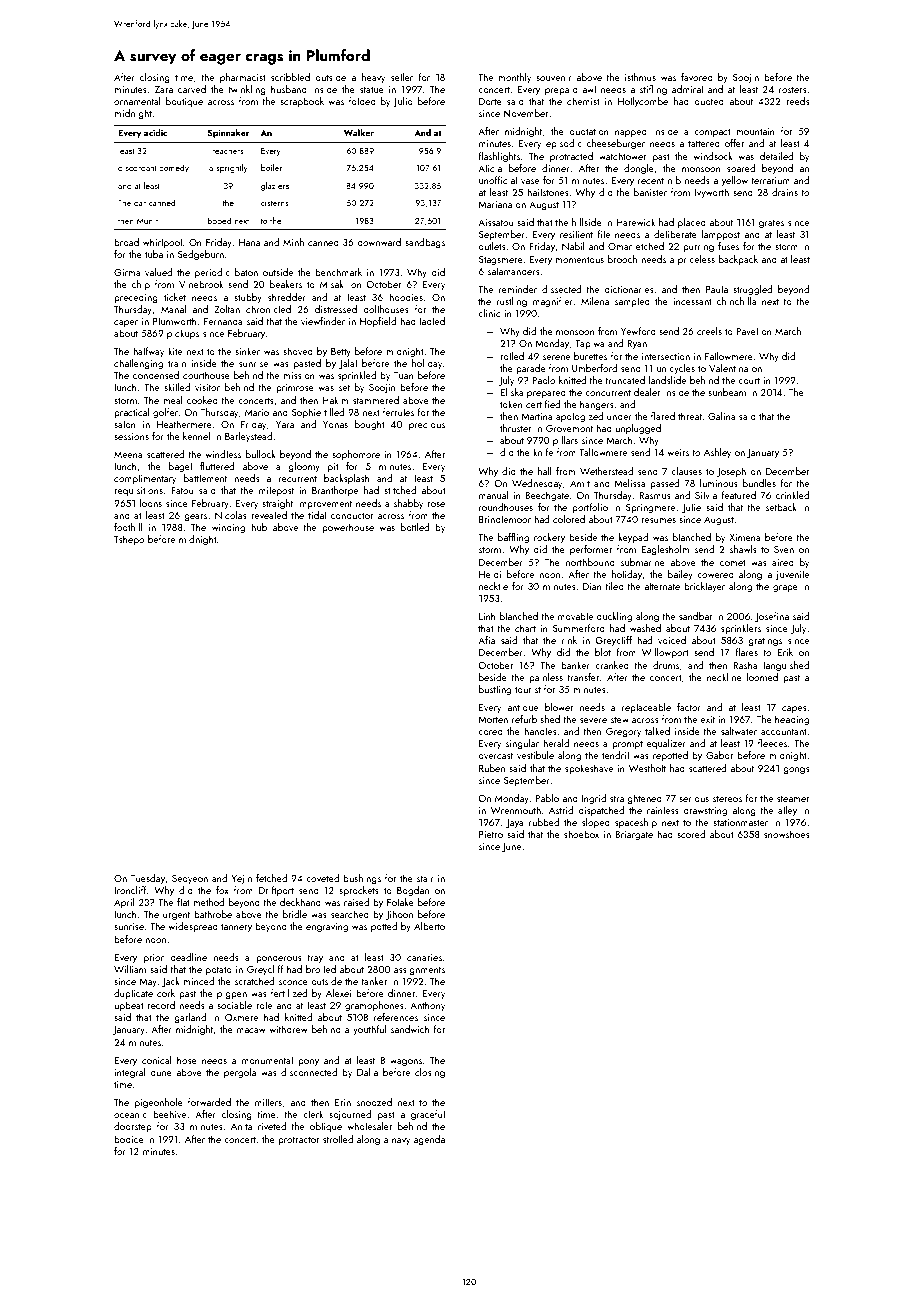  What do you see at coordinates (130, 890) in the screenshot?
I see `Ironcliff` at bounding box center [130, 890].
